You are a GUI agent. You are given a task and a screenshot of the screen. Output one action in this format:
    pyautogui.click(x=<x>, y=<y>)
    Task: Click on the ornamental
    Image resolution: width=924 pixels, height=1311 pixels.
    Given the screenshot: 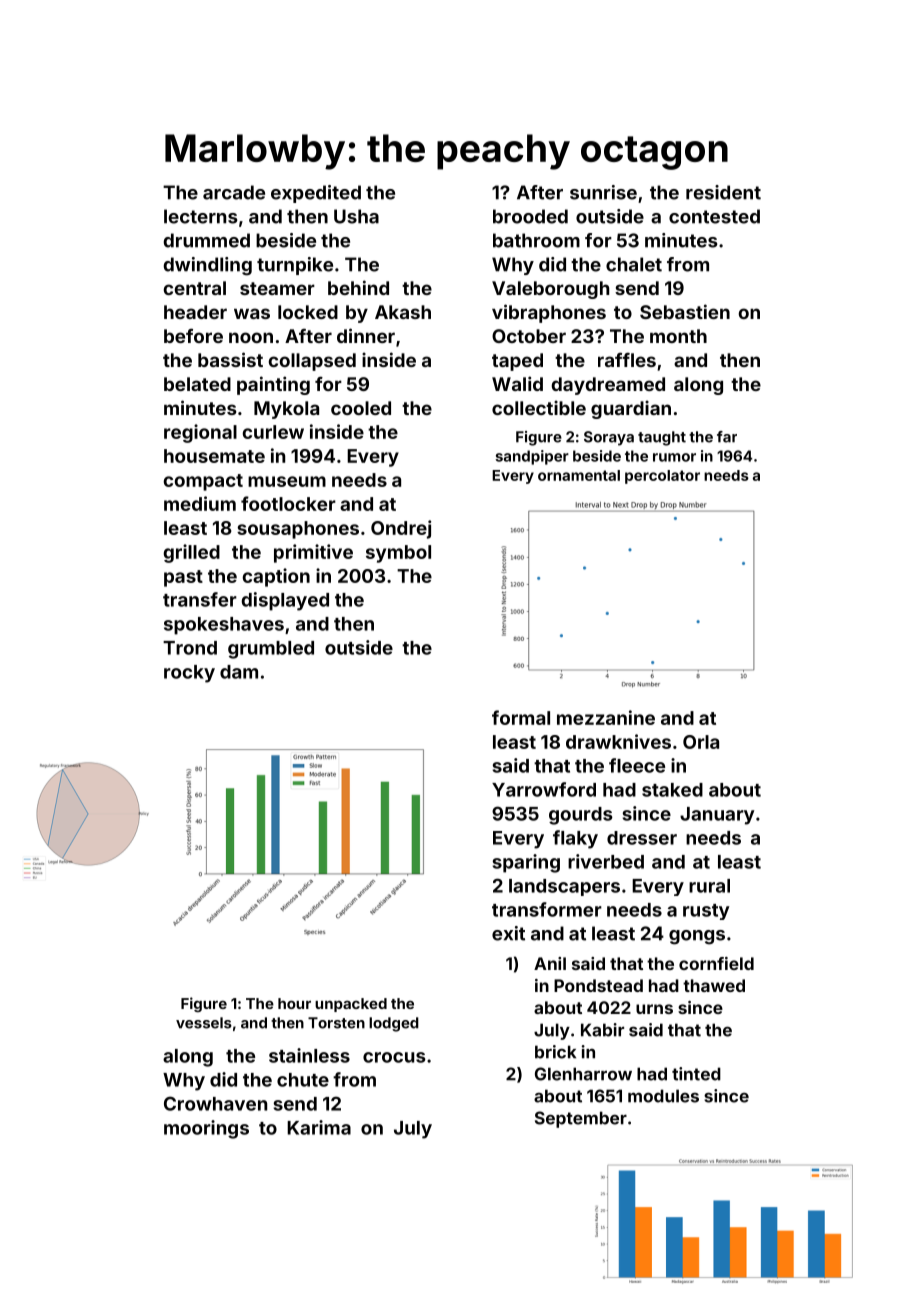 What is the action you would take?
    pyautogui.click(x=579, y=475)
